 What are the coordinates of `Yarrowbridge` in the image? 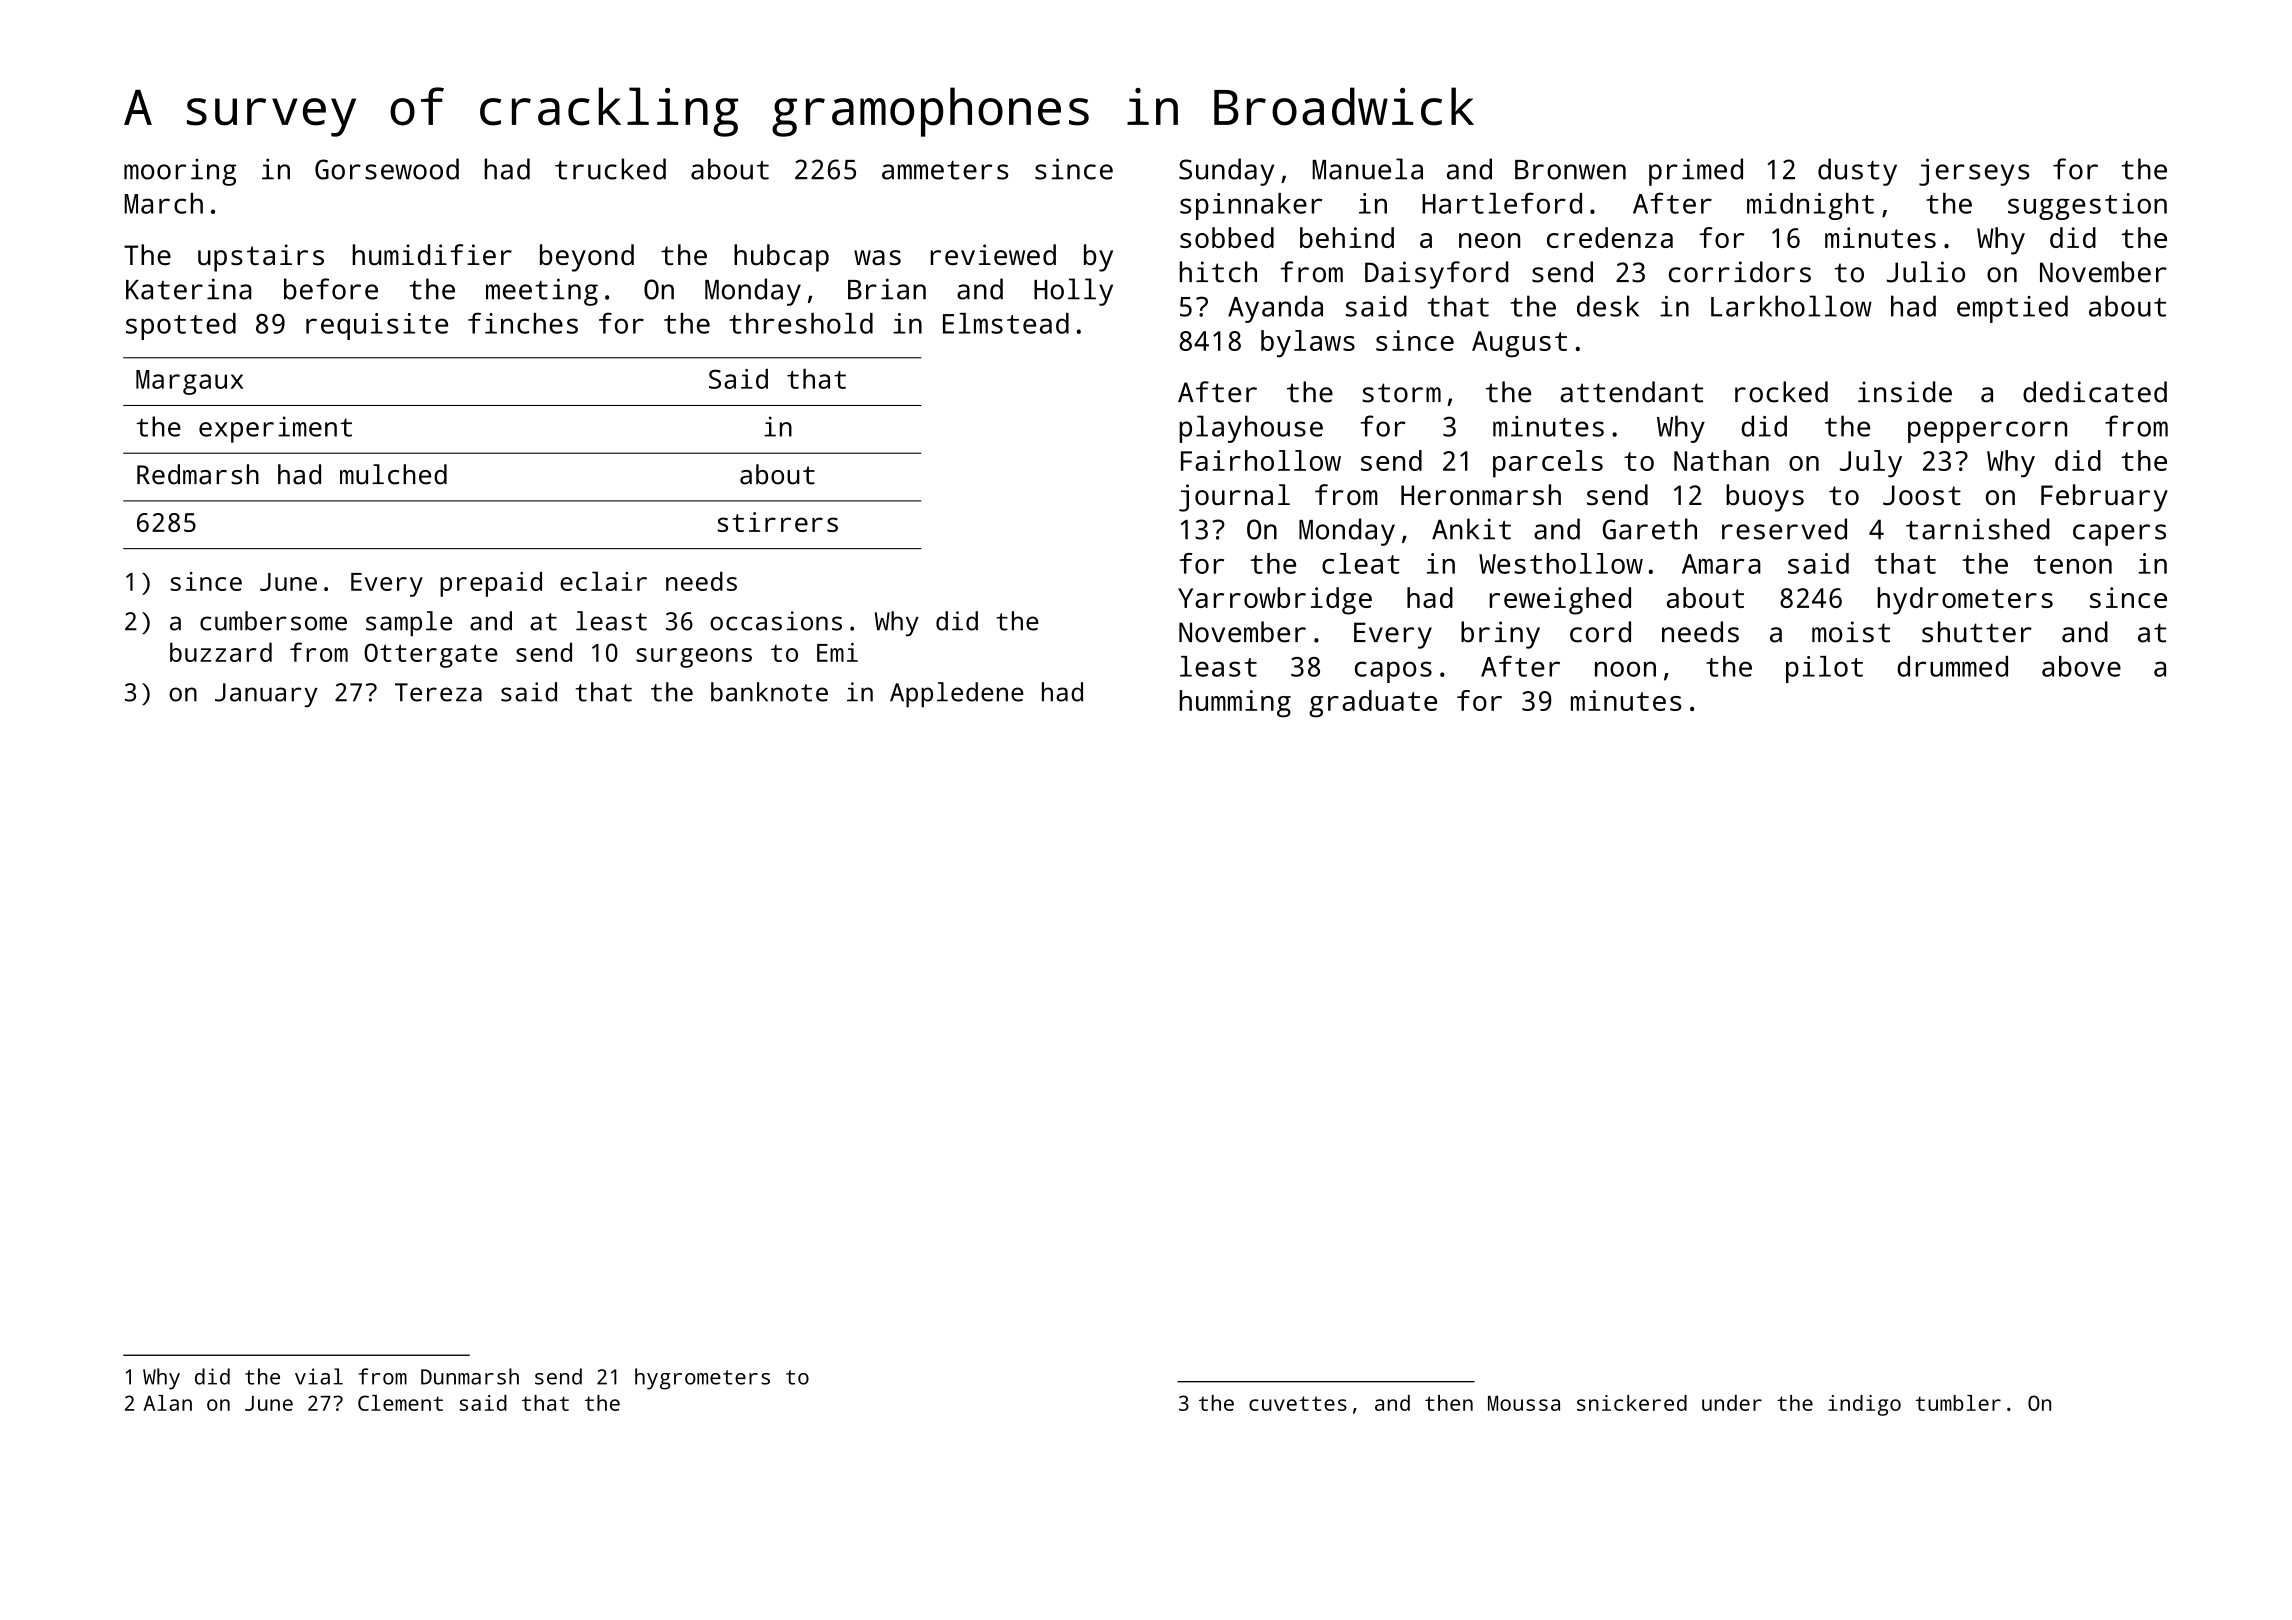 It's located at (1275, 601).
